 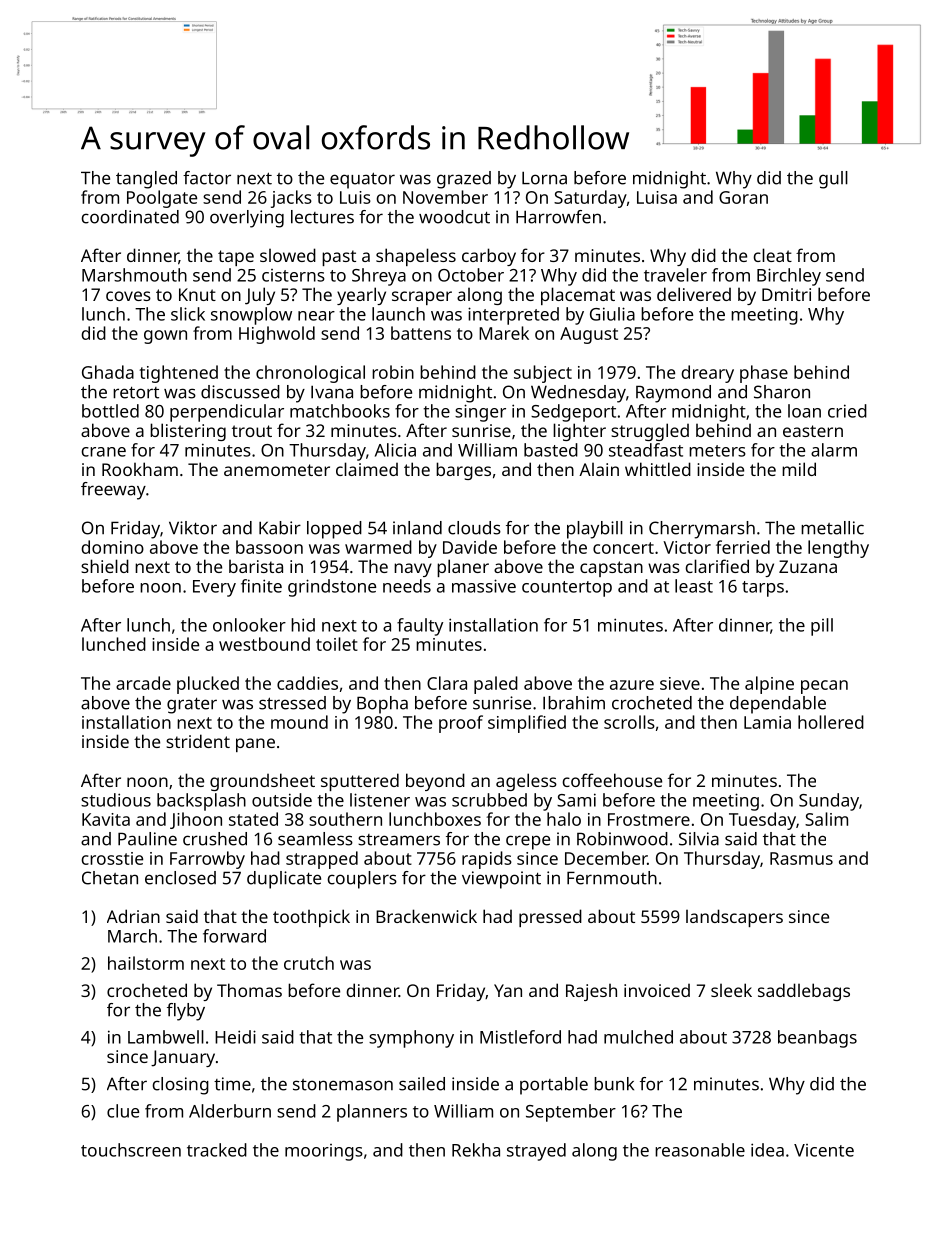 What do you see at coordinates (824, 1150) in the screenshot?
I see `Vicente` at bounding box center [824, 1150].
